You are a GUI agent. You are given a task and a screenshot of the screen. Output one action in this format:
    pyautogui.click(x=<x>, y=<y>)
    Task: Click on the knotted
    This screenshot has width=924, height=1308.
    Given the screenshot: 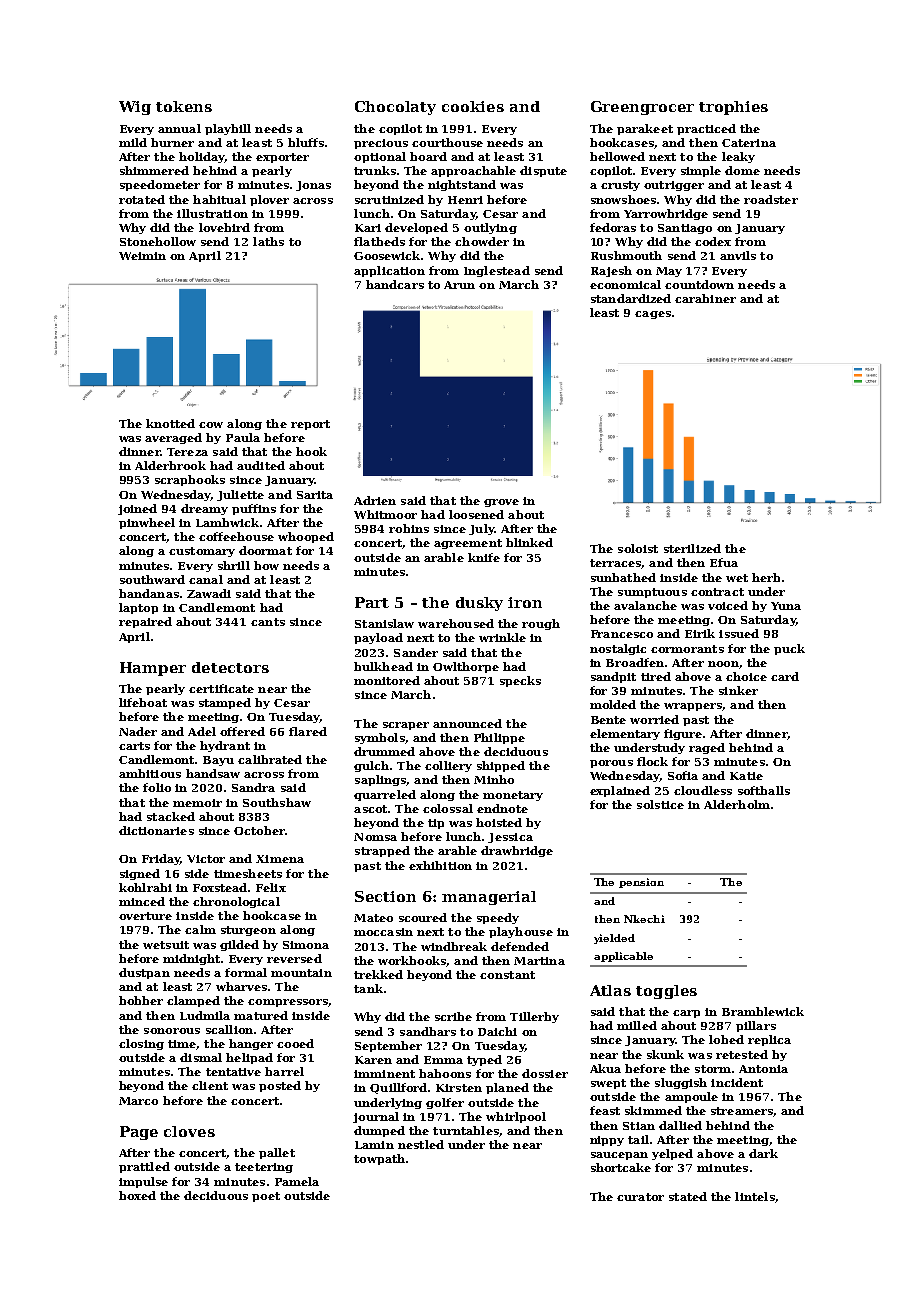 What is the action you would take?
    pyautogui.click(x=170, y=423)
